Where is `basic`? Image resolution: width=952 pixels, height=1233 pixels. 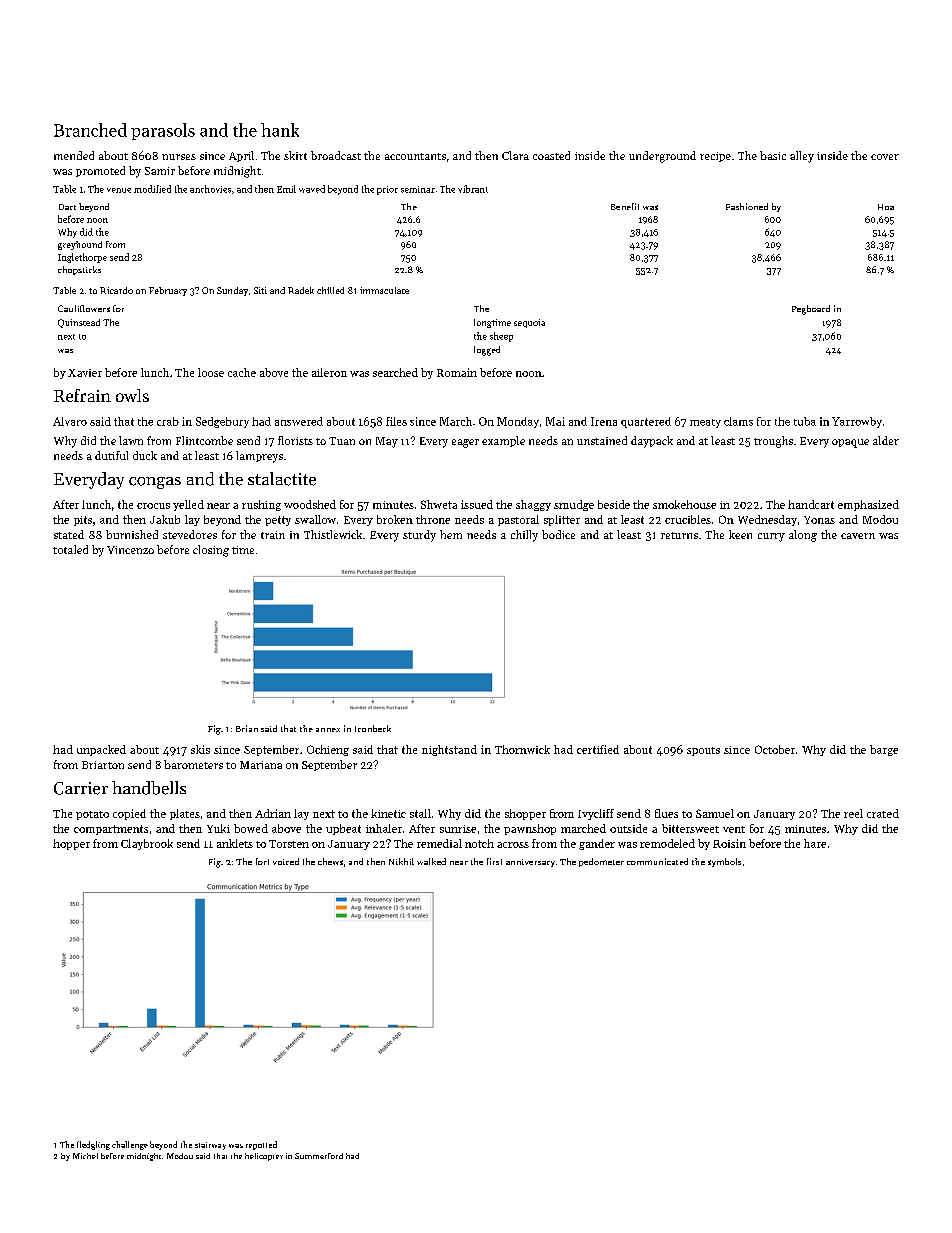
basic is located at coordinates (773, 155).
